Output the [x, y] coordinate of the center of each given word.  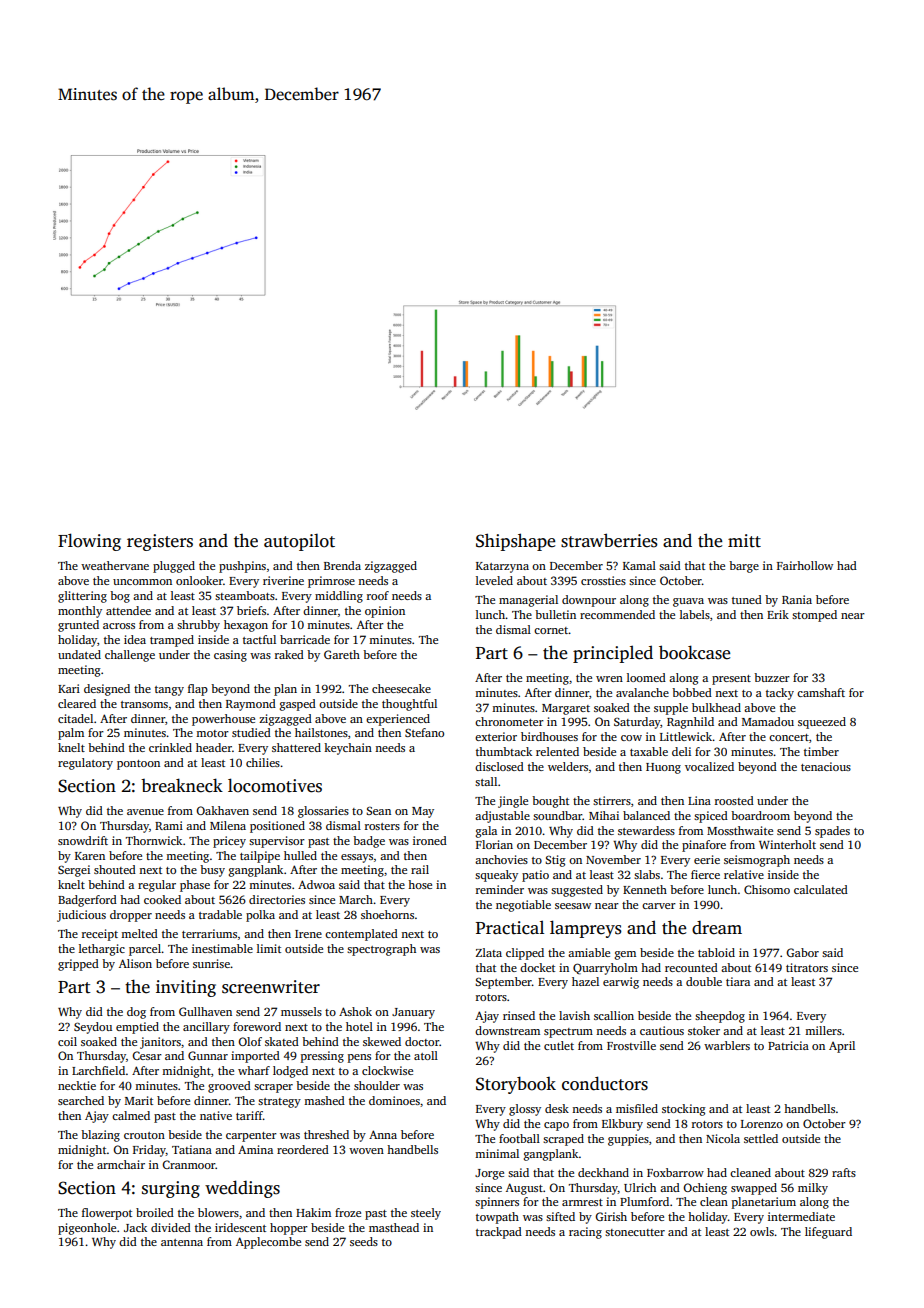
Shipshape [515, 542]
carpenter [251, 1137]
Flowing [89, 542]
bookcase [694, 652]
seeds [364, 1241]
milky [813, 1189]
